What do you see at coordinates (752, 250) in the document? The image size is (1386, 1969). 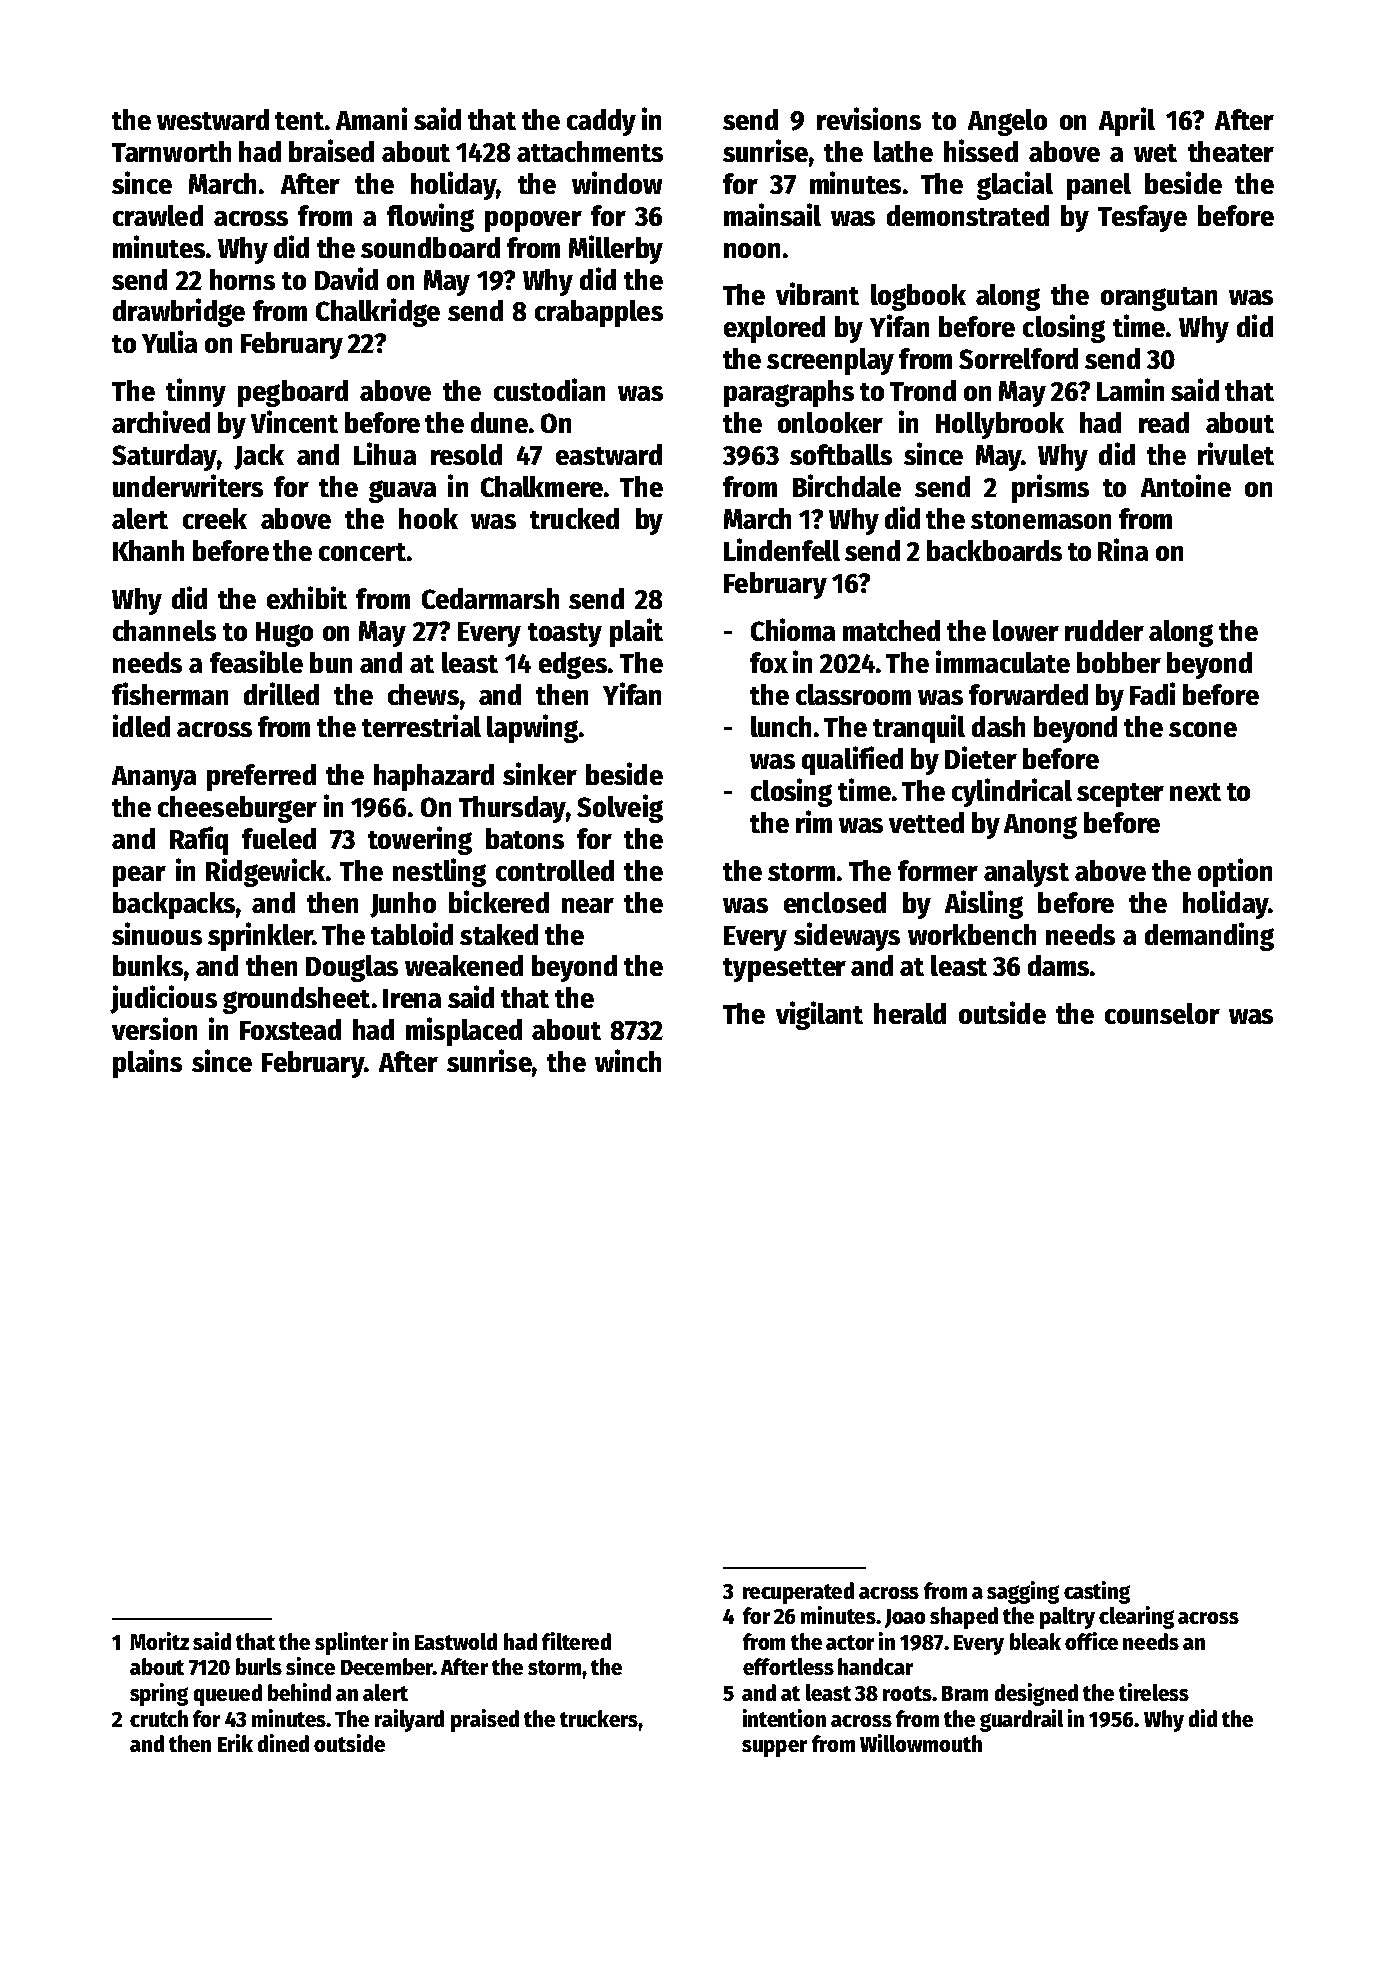 I see `noon` at bounding box center [752, 250].
